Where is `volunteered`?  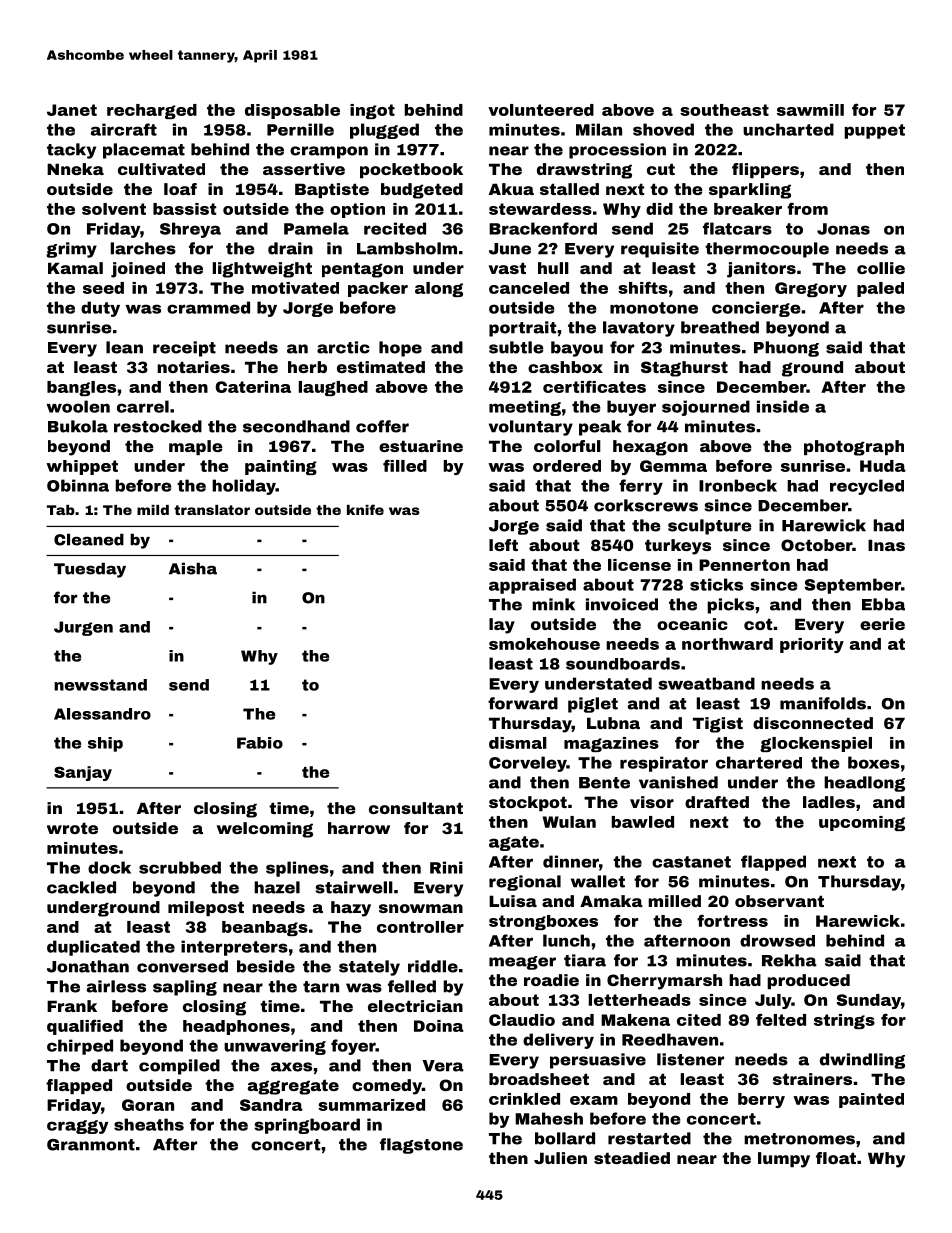 volunteered is located at coordinates (541, 110).
